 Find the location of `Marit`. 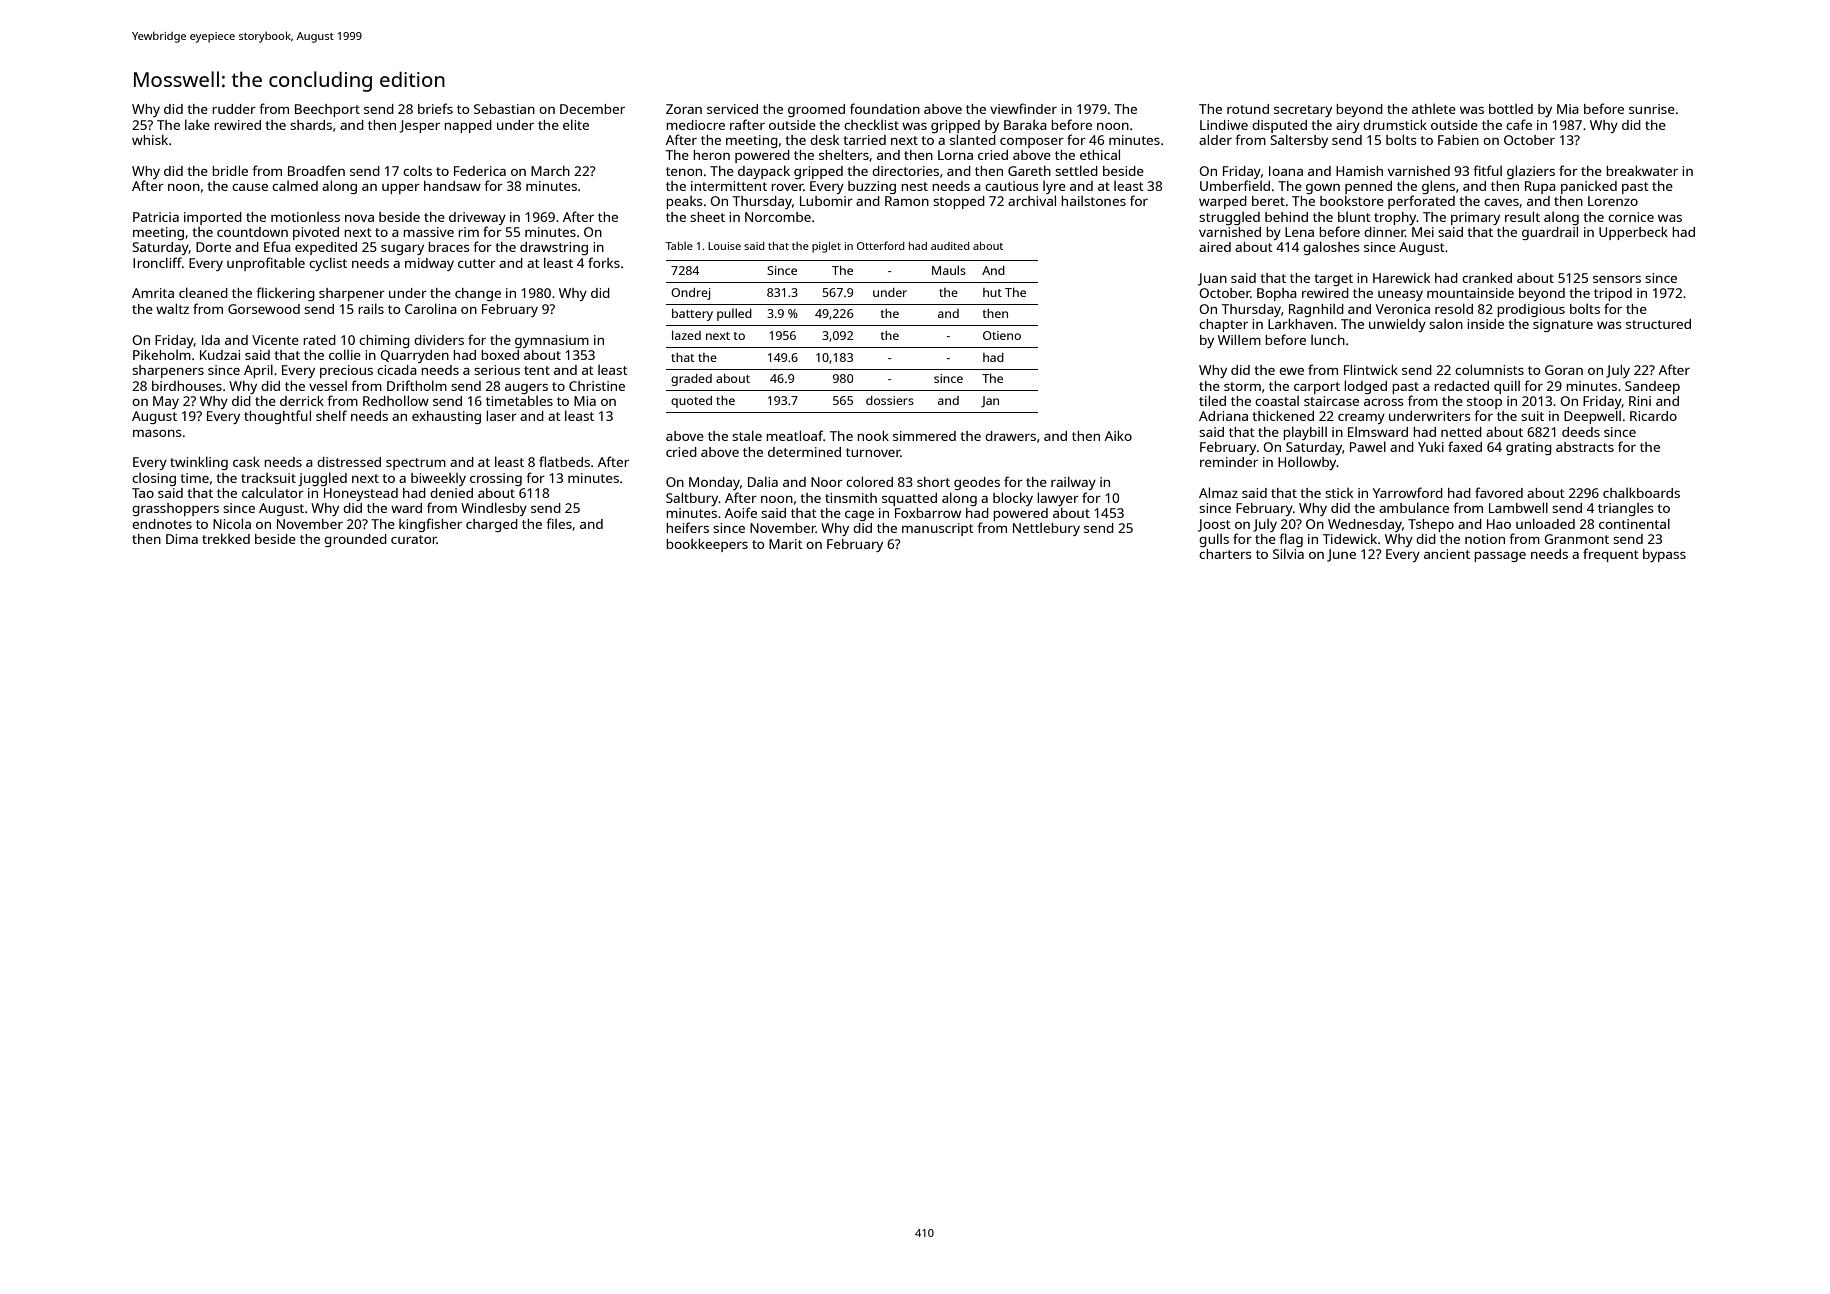

Marit is located at coordinates (786, 544).
